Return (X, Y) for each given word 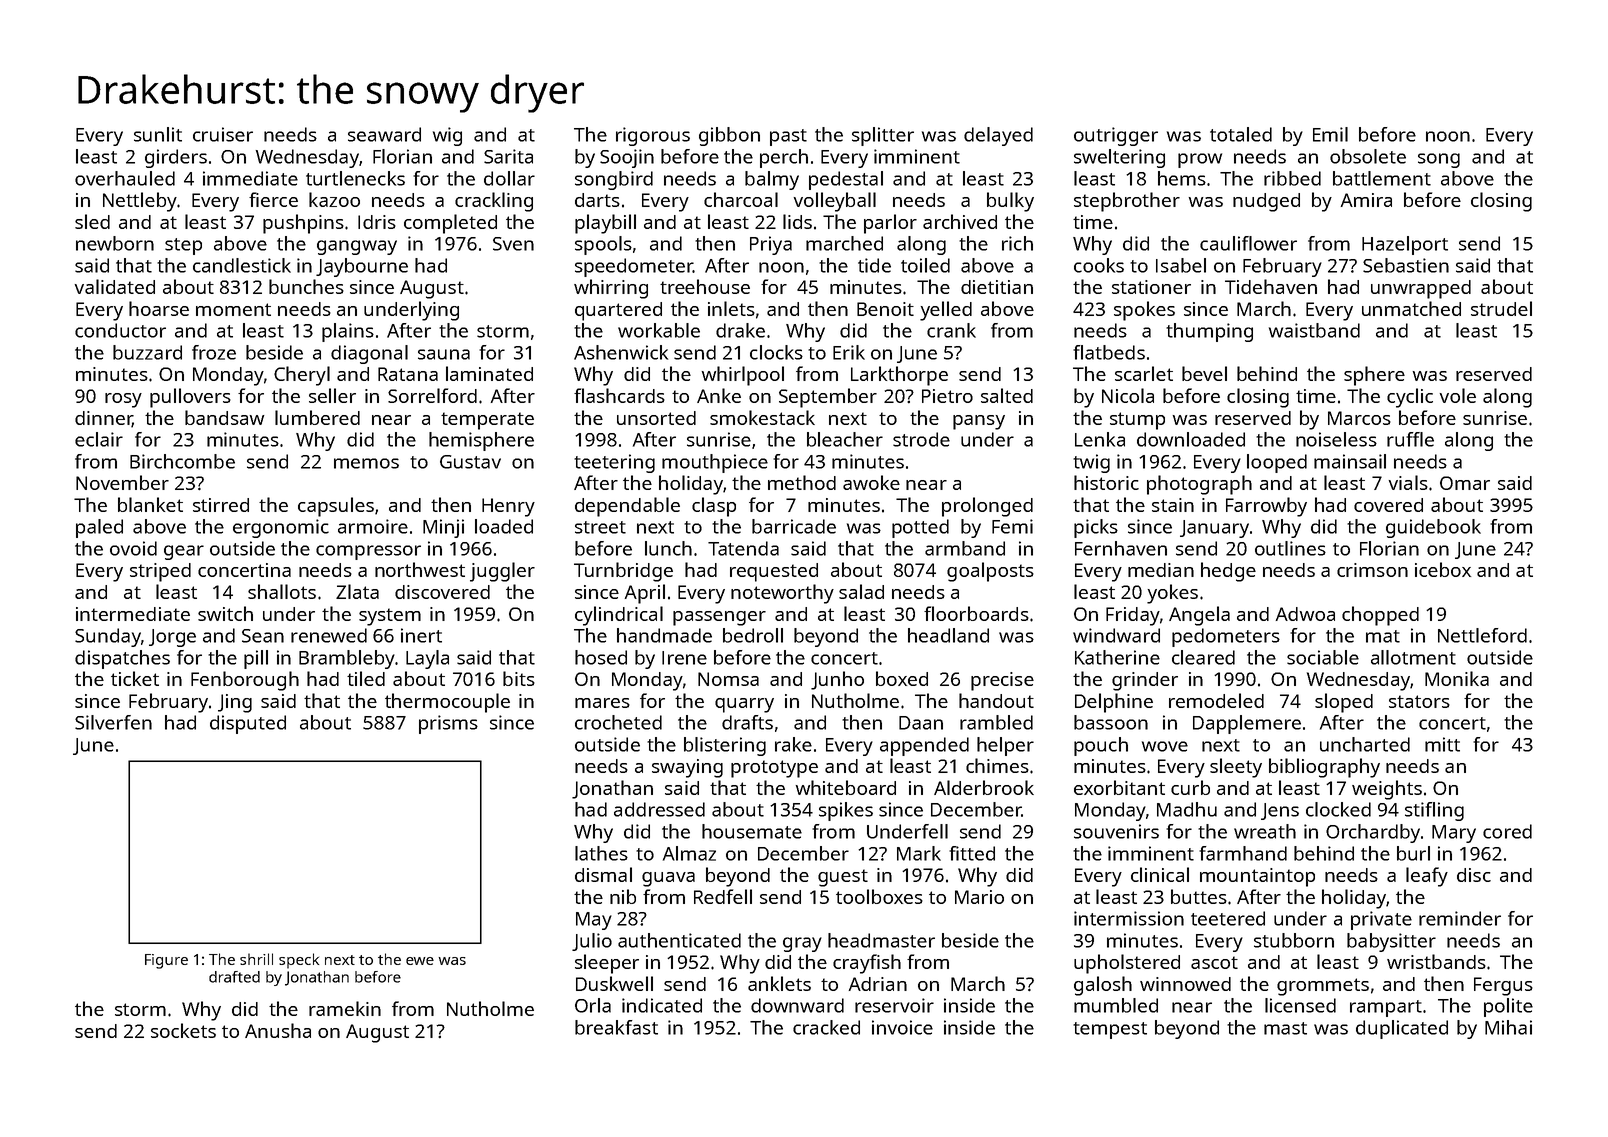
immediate (250, 178)
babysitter (1391, 942)
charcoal (741, 199)
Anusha (278, 1030)
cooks (1099, 265)
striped (160, 572)
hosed (601, 657)
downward (797, 1005)
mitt (1442, 744)
